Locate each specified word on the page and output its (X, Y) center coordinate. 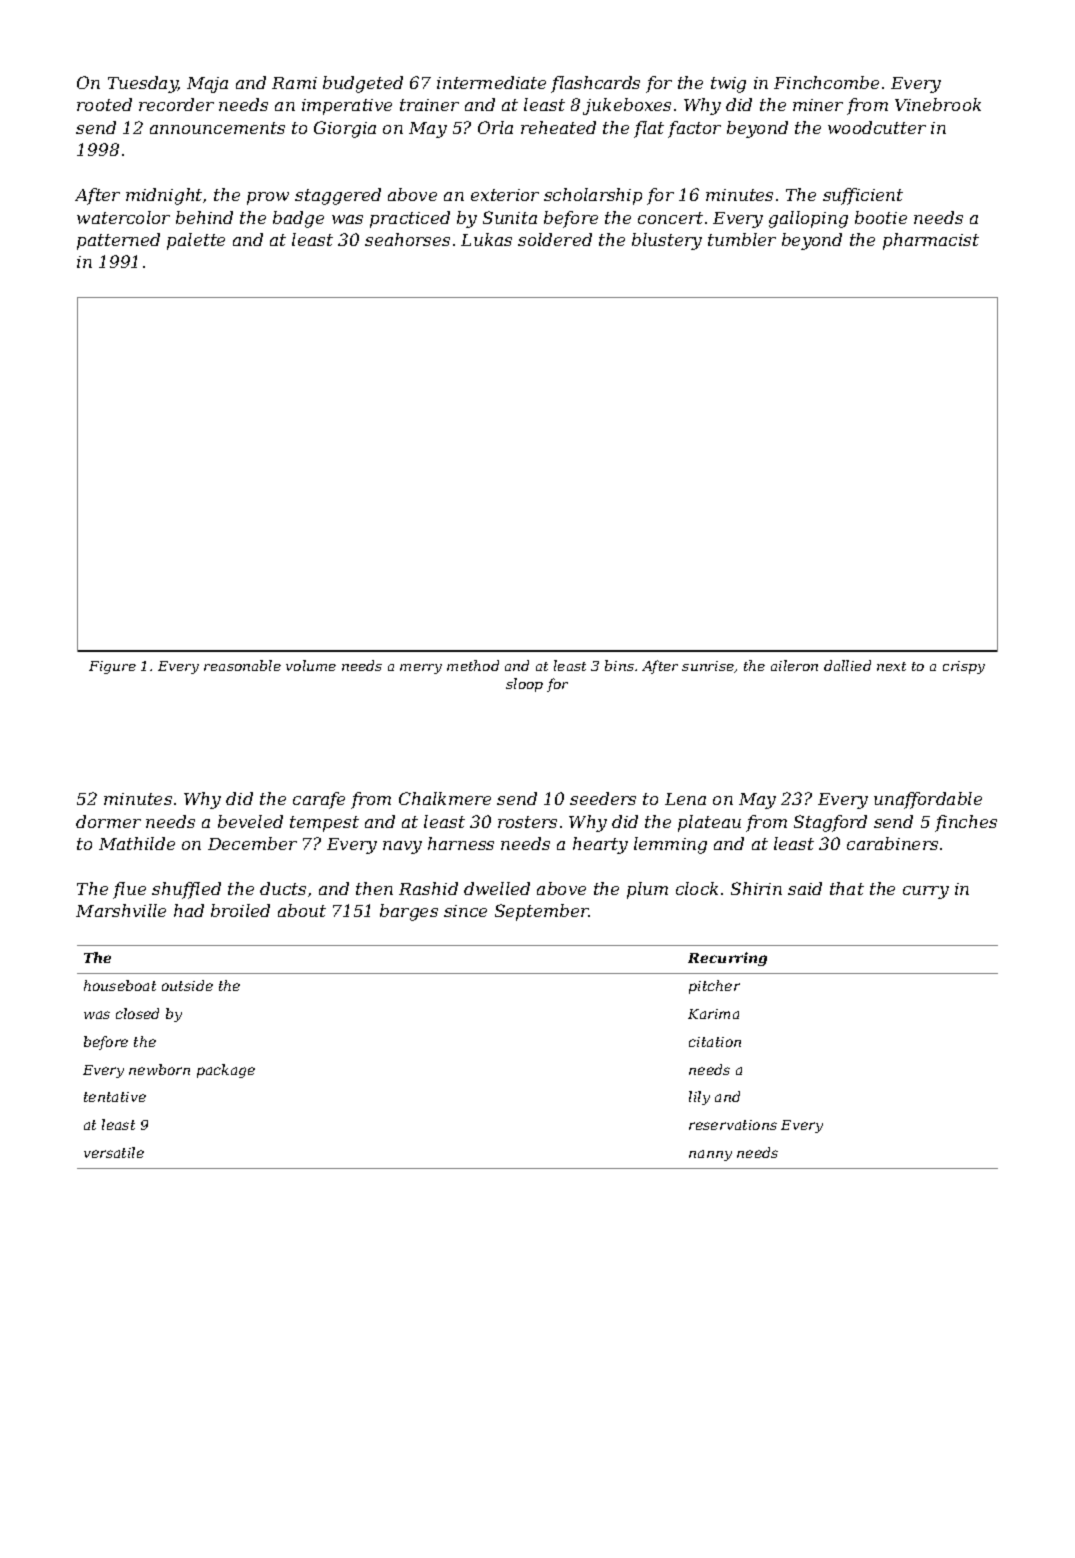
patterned (118, 241)
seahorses (407, 239)
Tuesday (143, 84)
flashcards (595, 84)
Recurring (727, 959)
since (465, 911)
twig (728, 85)
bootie (881, 217)
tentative (115, 1097)
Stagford (830, 823)
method (473, 665)
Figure (112, 667)
